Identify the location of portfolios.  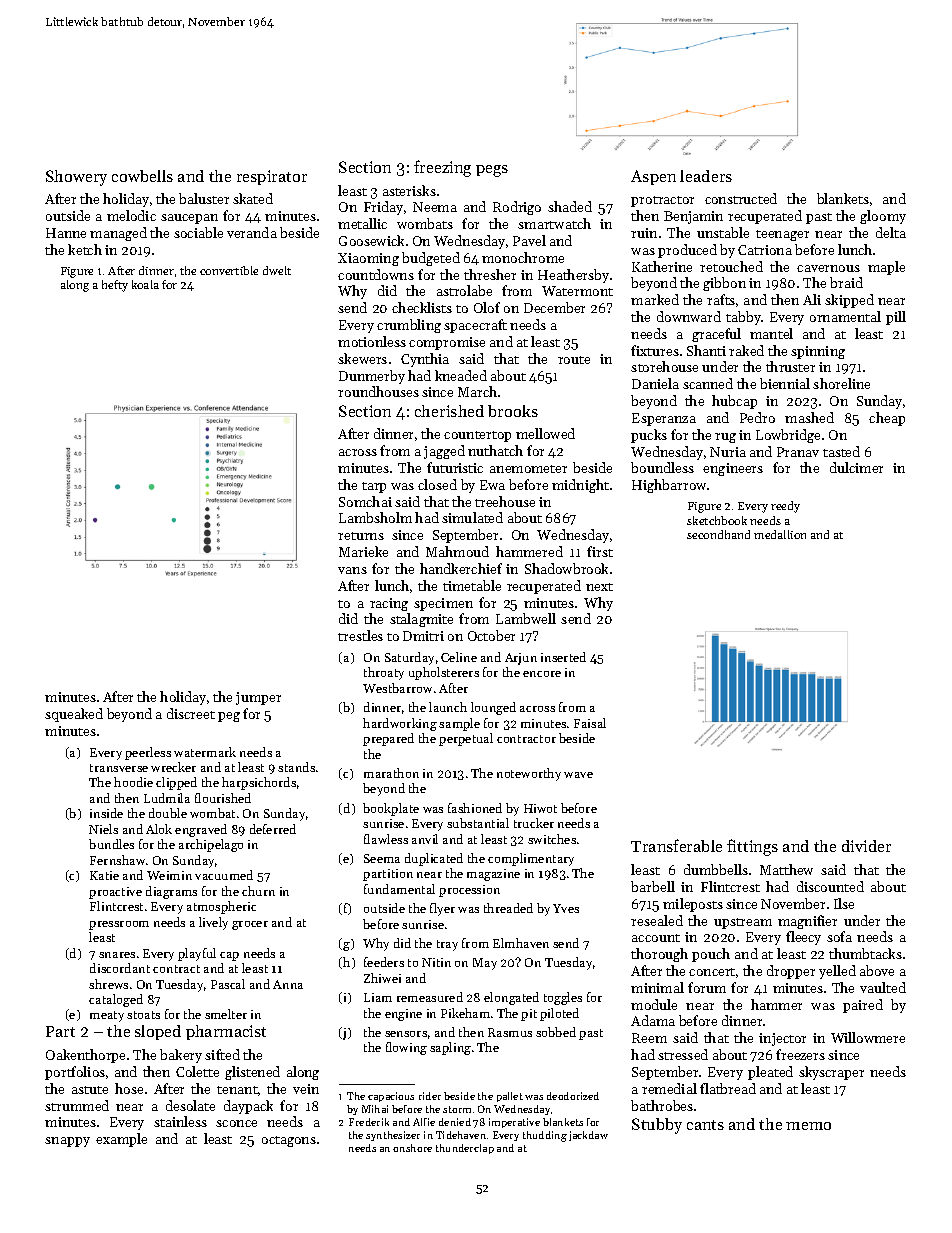
(75, 1073).
